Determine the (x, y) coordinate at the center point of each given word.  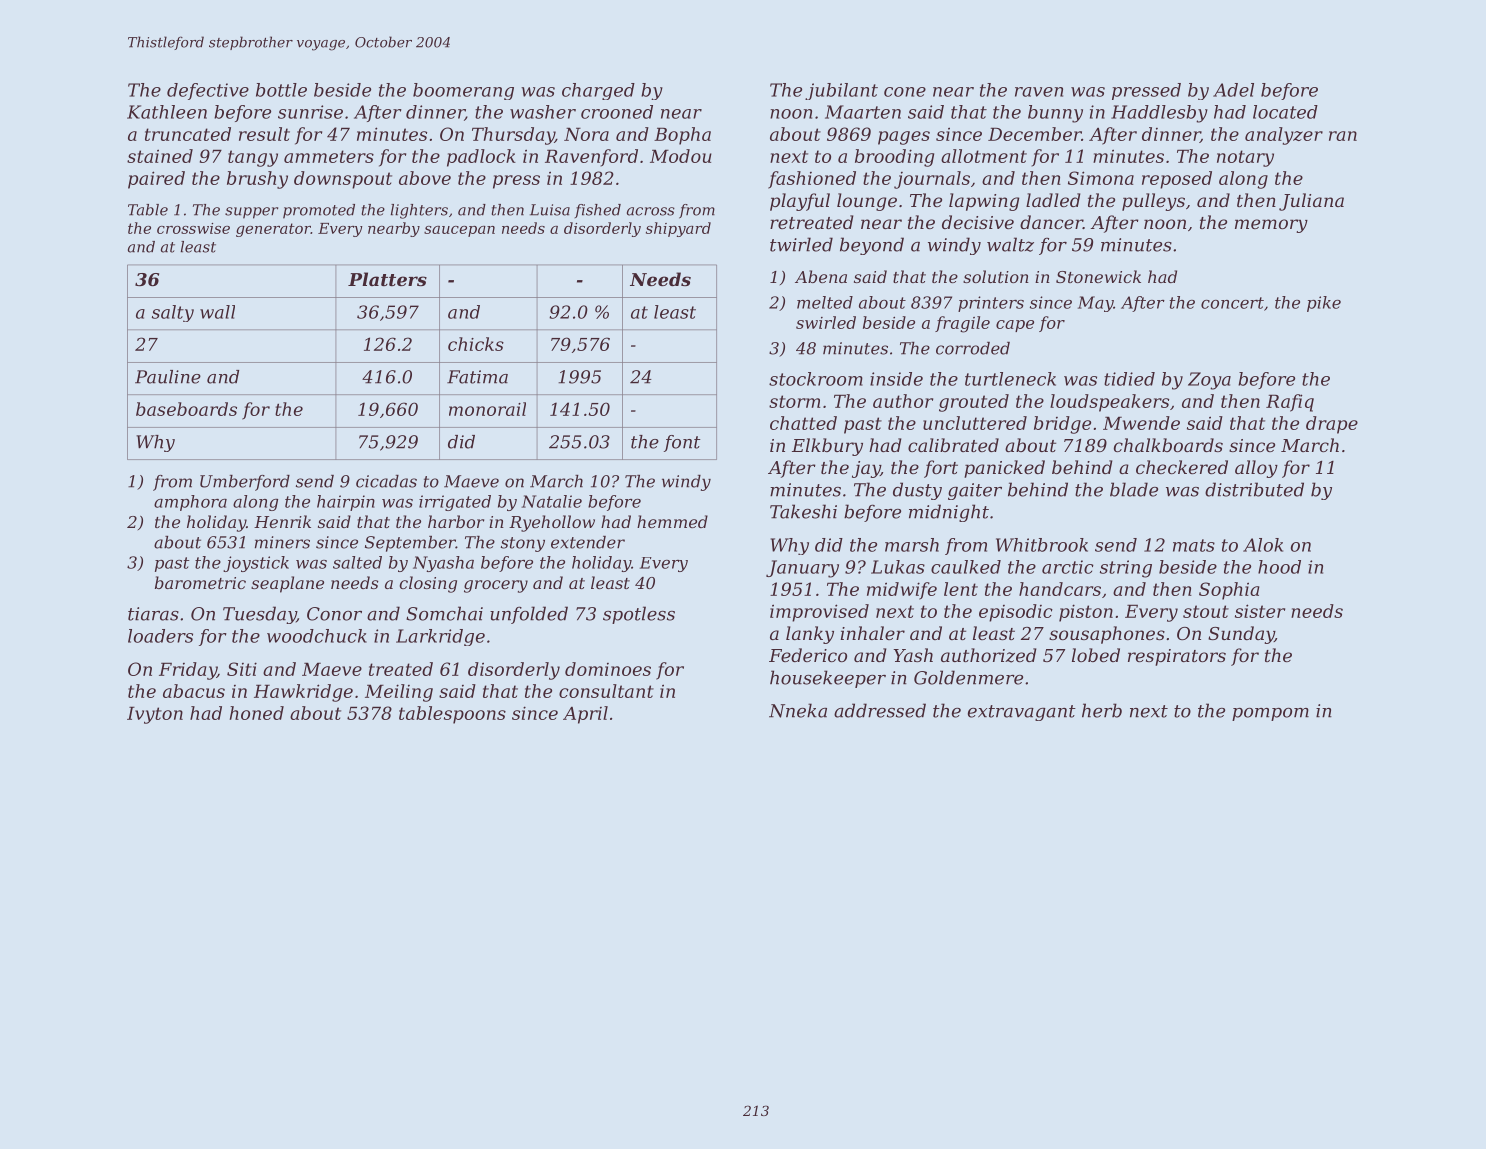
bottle (281, 90)
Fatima (477, 377)
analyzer (1284, 136)
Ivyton (155, 715)
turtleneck (1010, 379)
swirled (826, 322)
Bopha (682, 136)
